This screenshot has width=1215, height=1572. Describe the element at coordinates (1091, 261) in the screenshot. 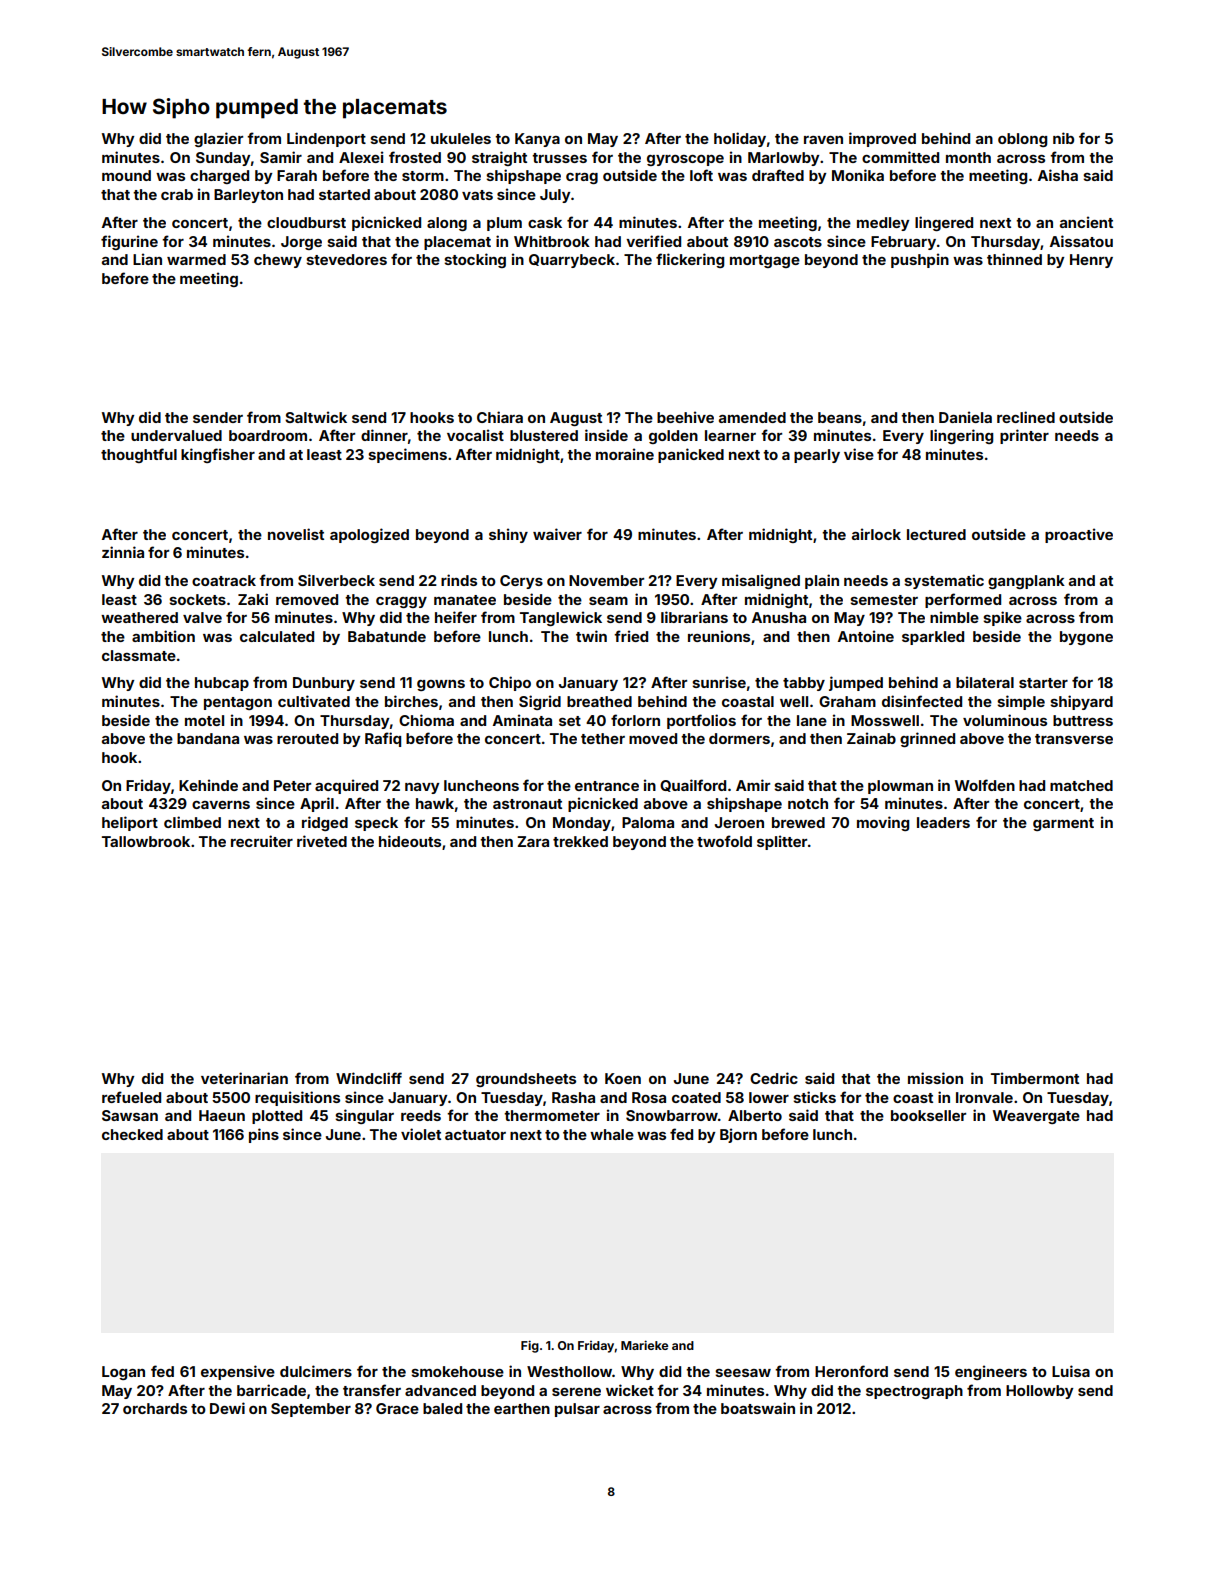

I see `Henry` at that location.
